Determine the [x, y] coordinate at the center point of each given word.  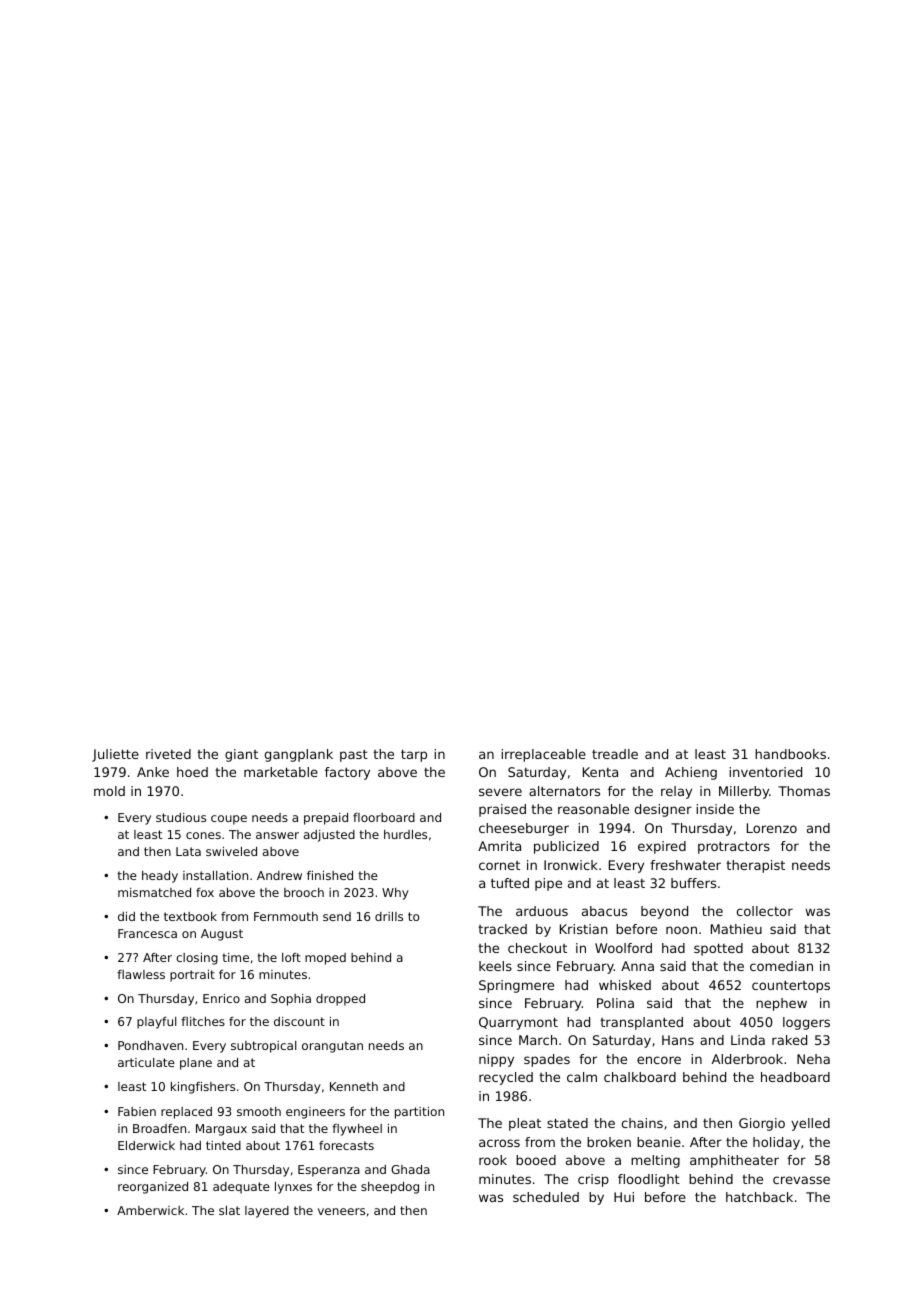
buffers [693, 883]
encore [659, 1060]
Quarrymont [518, 1023]
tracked [502, 929]
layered [267, 1212]
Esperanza [329, 1171]
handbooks [790, 754]
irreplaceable [543, 755]
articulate [146, 1062]
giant [241, 755]
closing [197, 959]
